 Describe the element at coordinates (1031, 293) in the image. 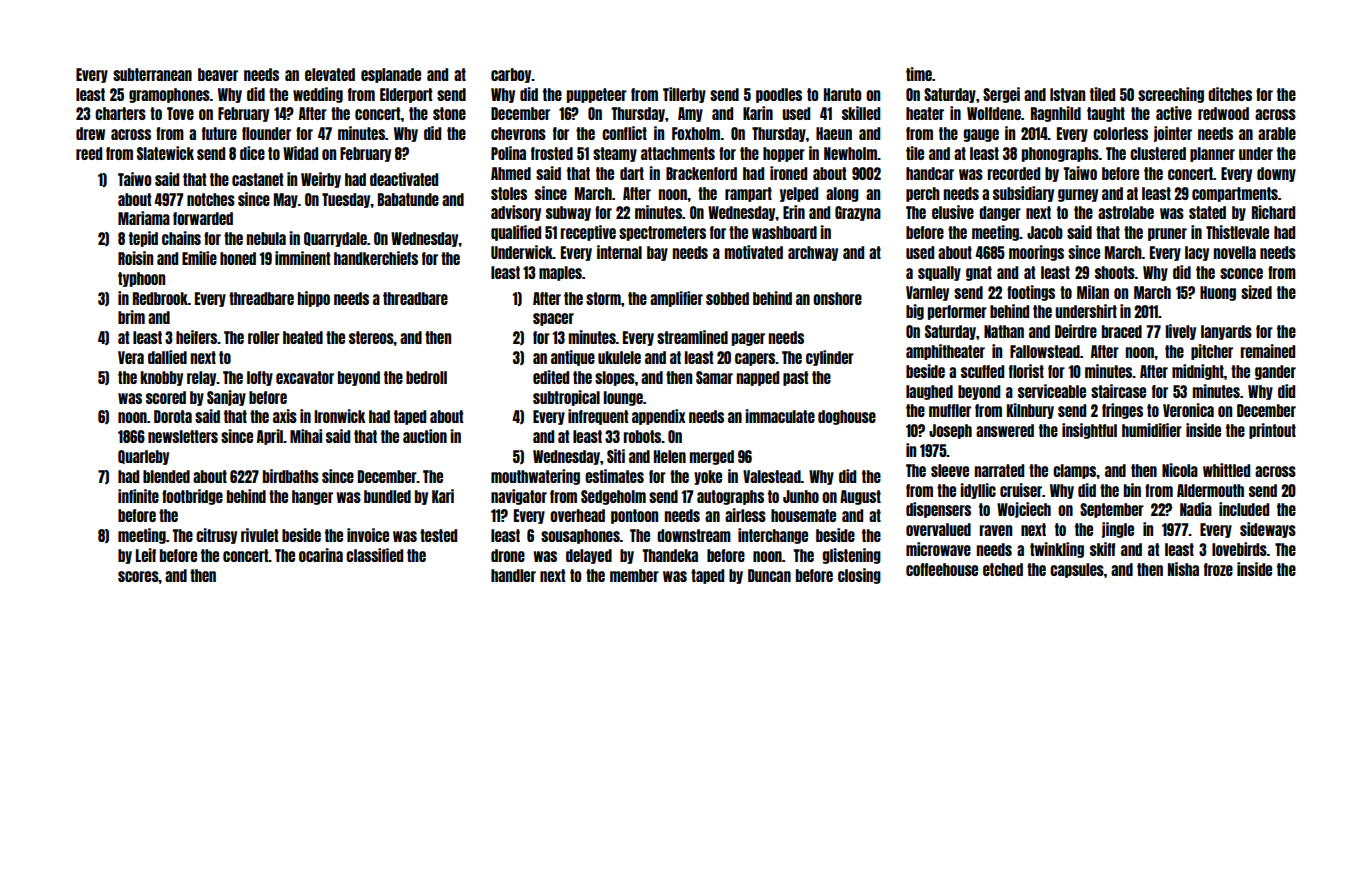

I see `footings` at that location.
